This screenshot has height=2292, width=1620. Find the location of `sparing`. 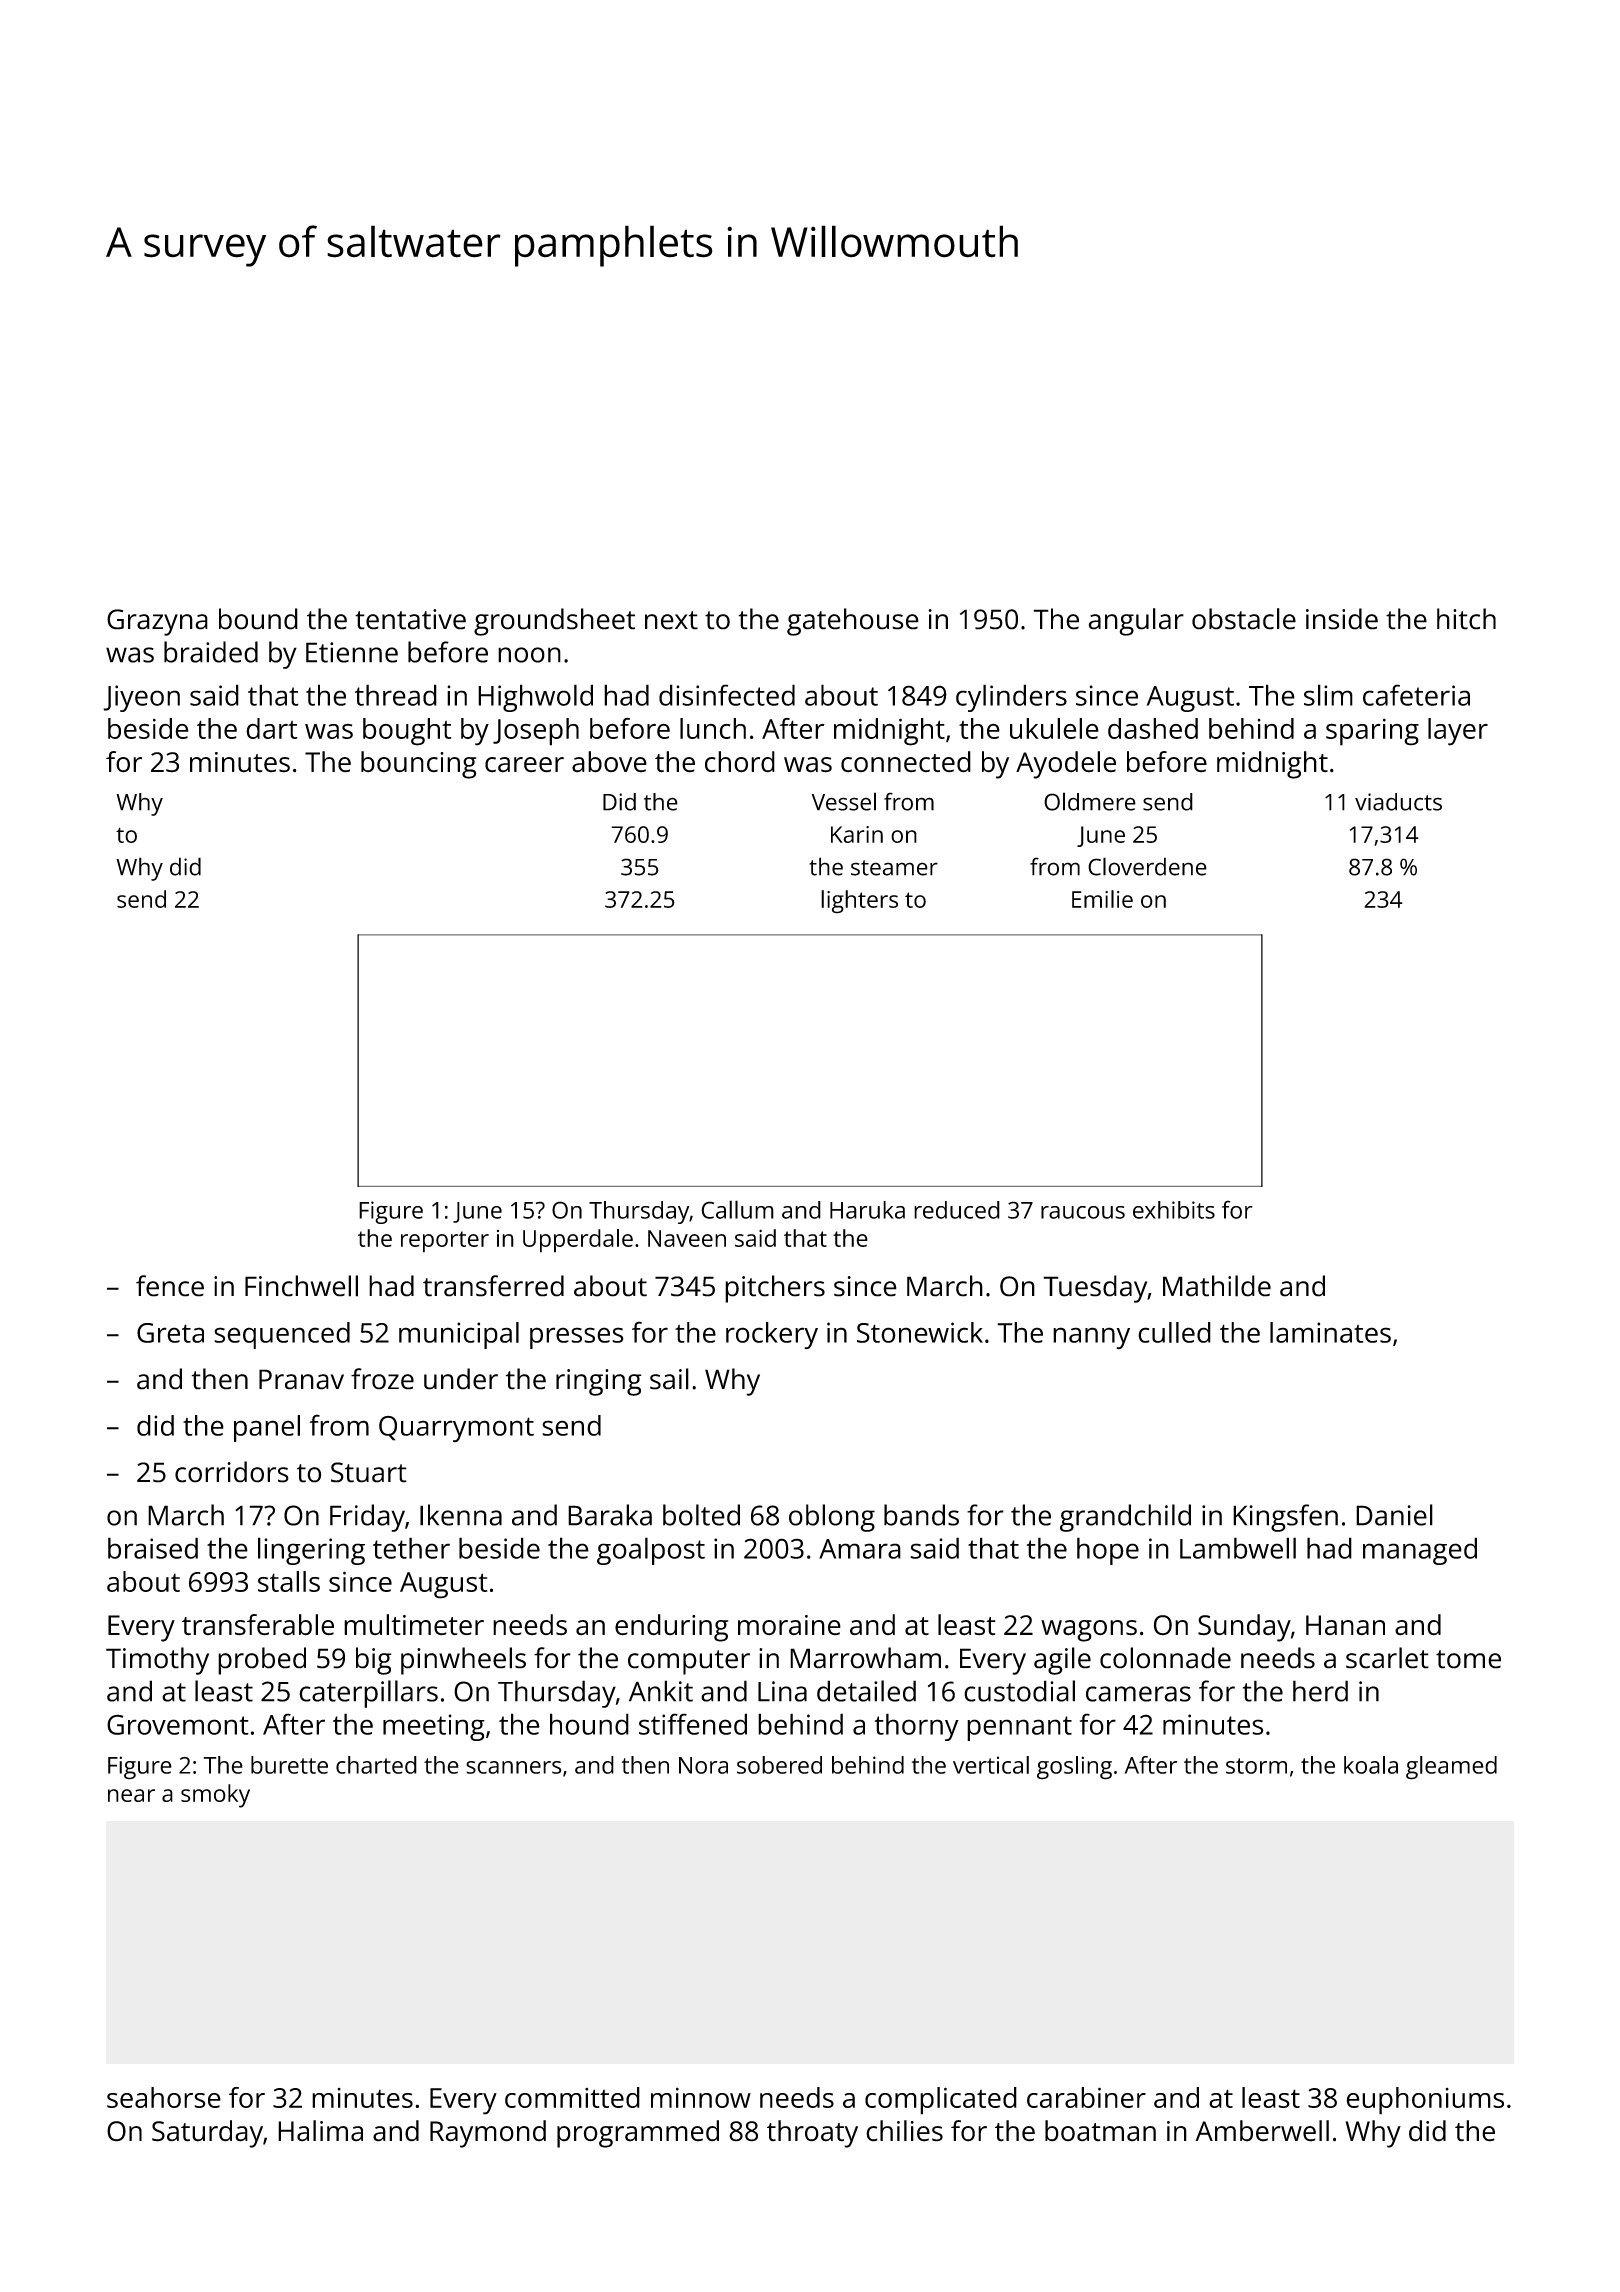

sparing is located at coordinates (1372, 732).
